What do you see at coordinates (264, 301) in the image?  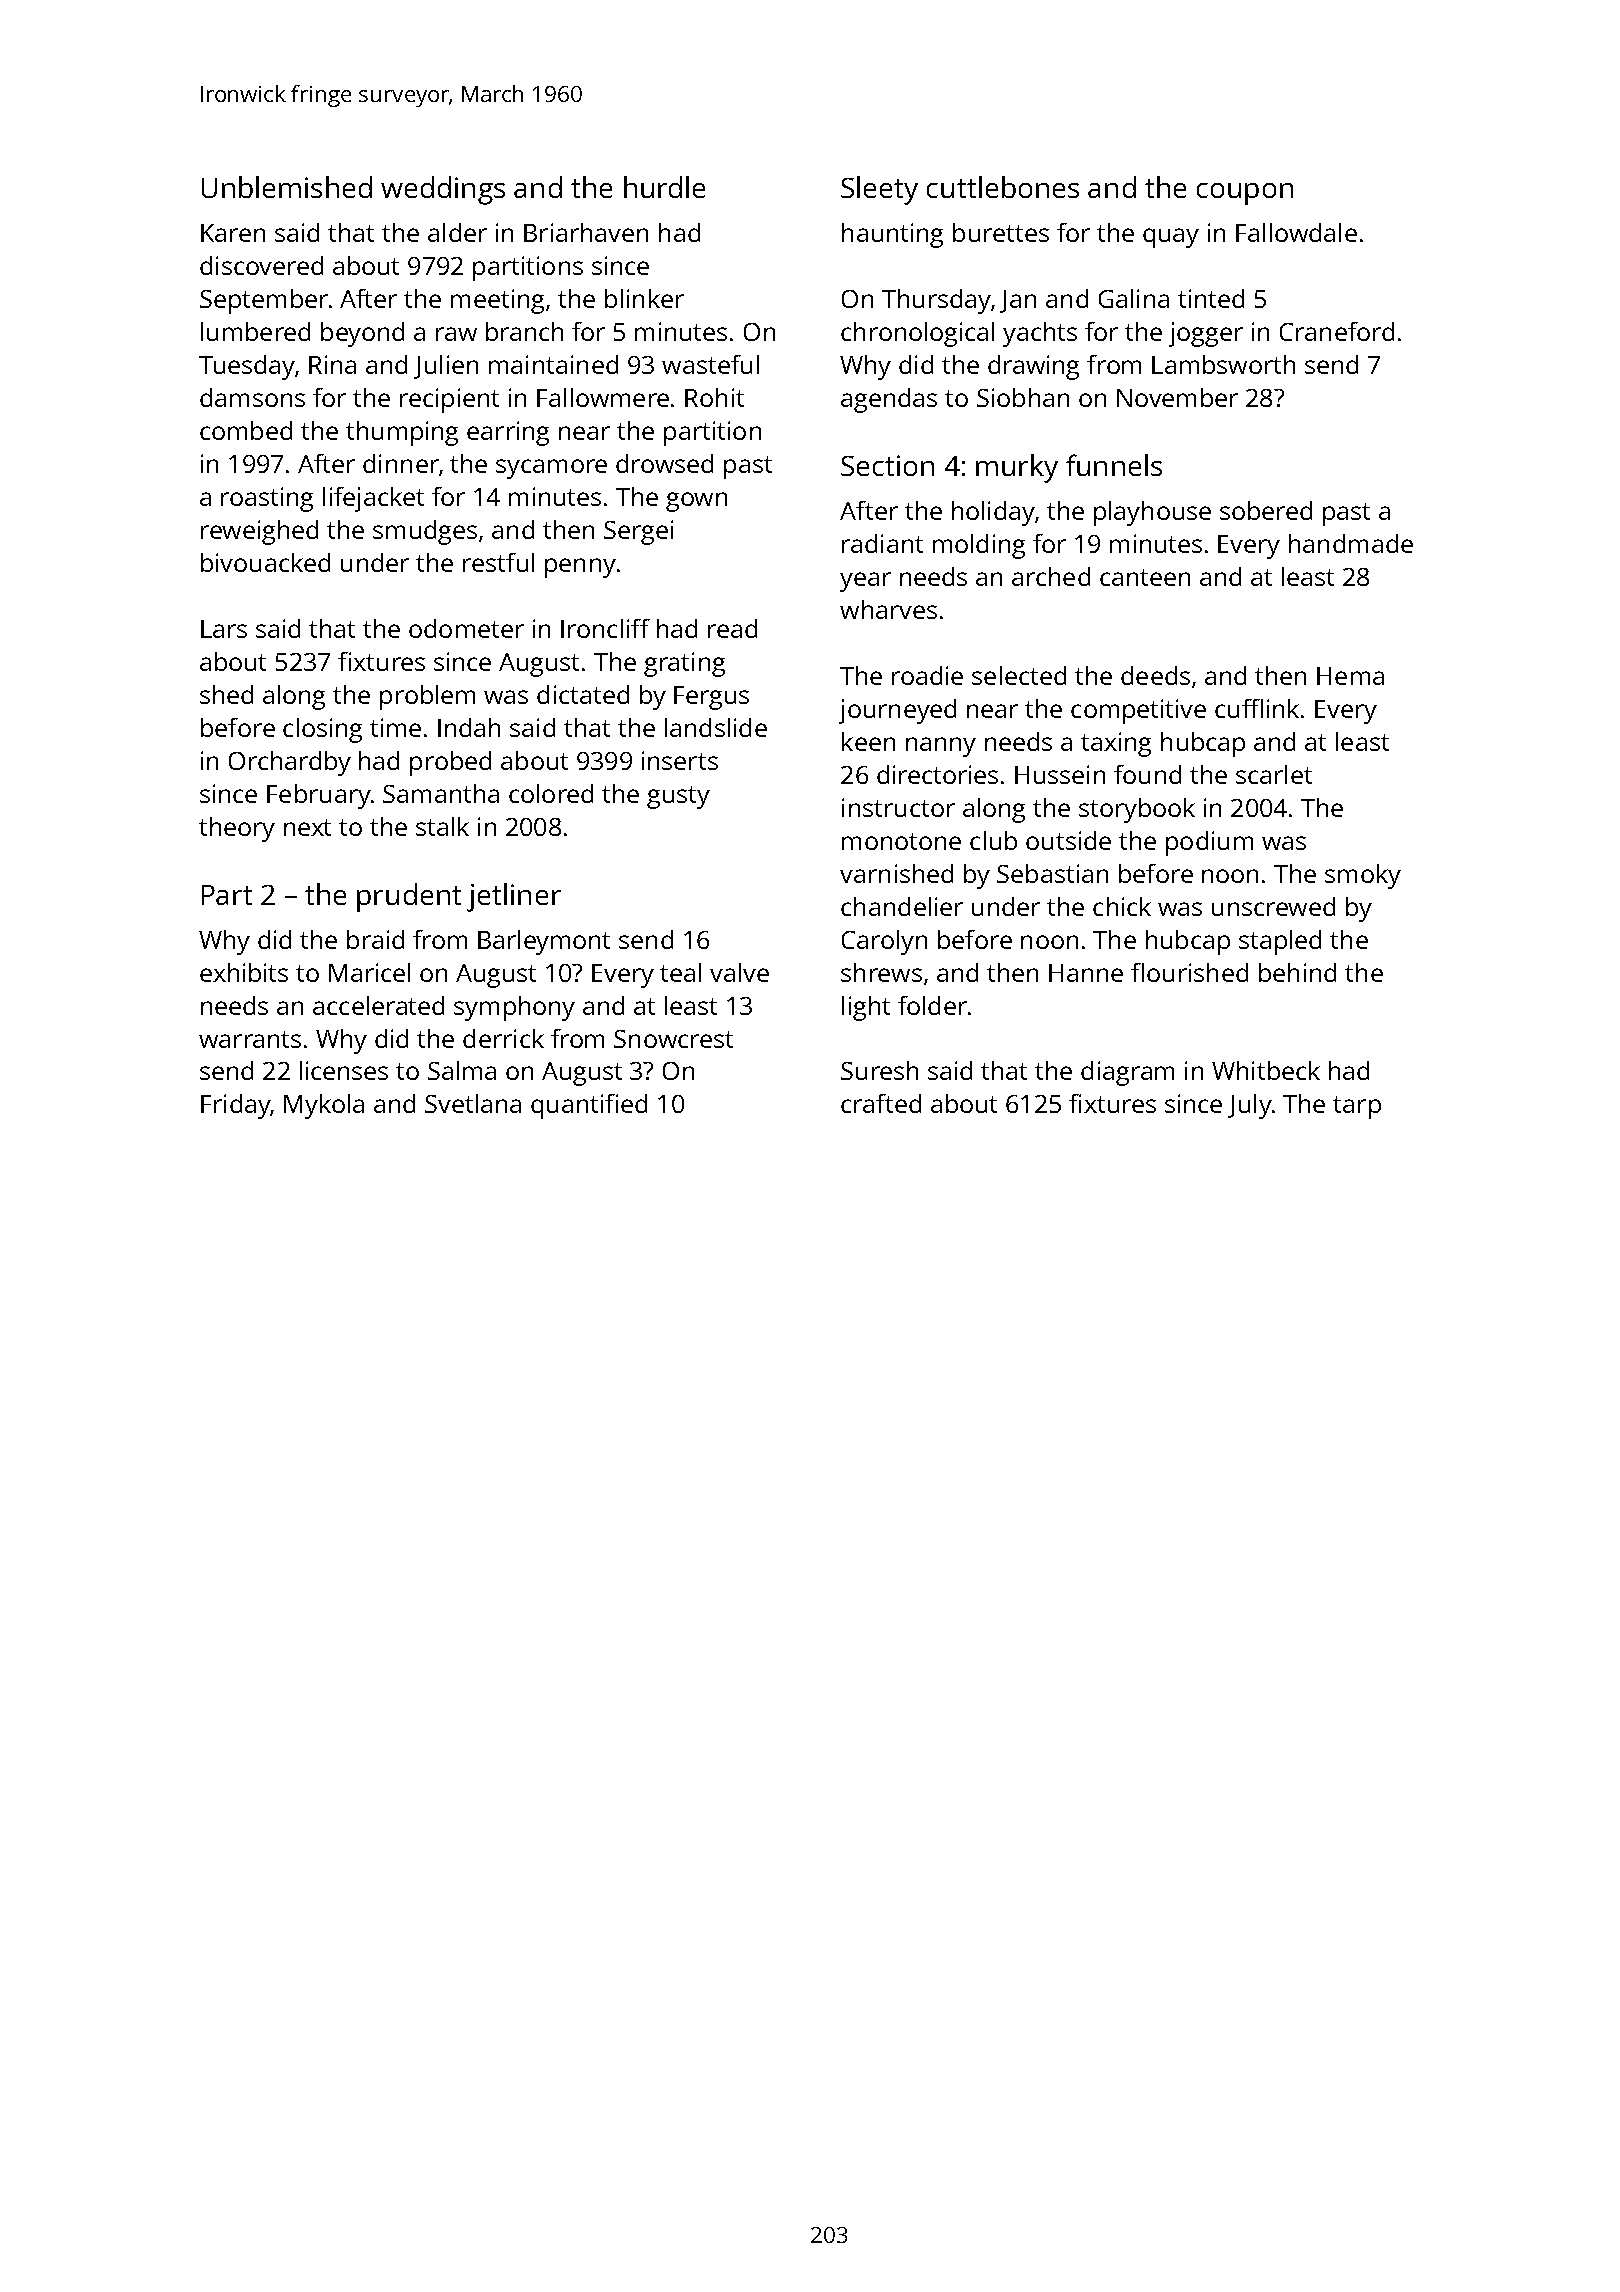 I see `September` at bounding box center [264, 301].
